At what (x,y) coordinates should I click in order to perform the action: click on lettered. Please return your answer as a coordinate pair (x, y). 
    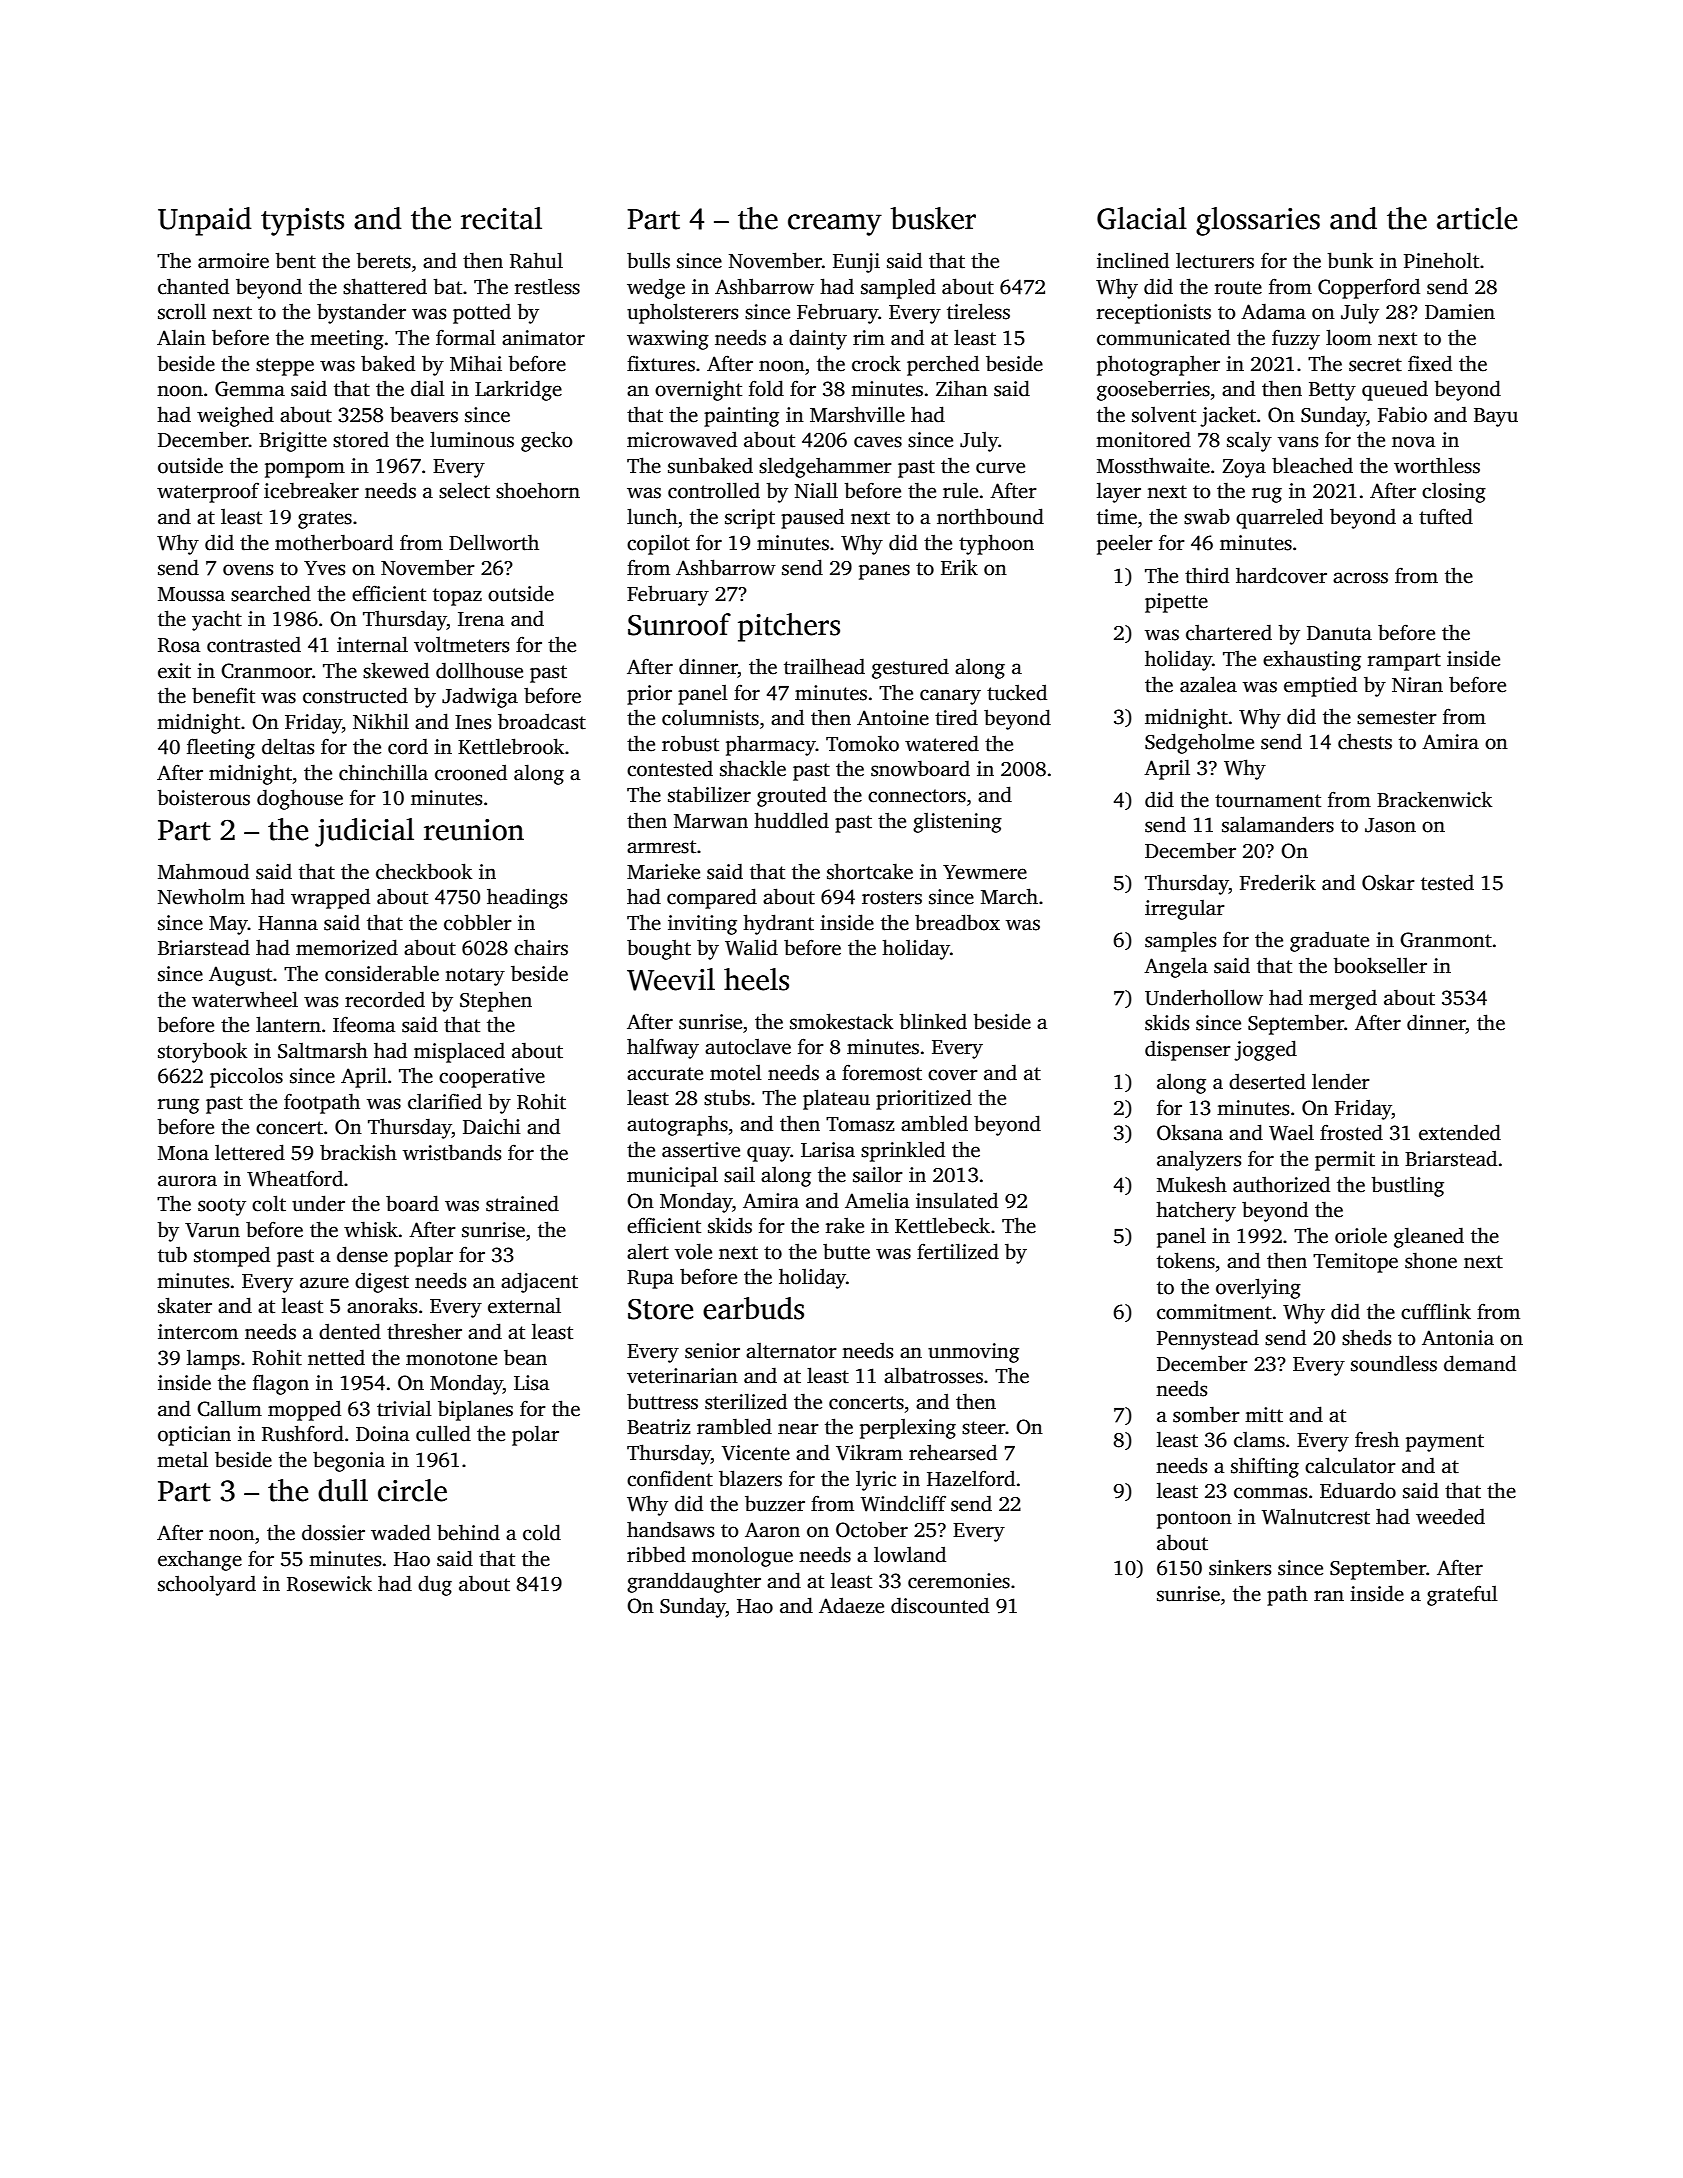
    Looking at the image, I should click on (250, 1152).
